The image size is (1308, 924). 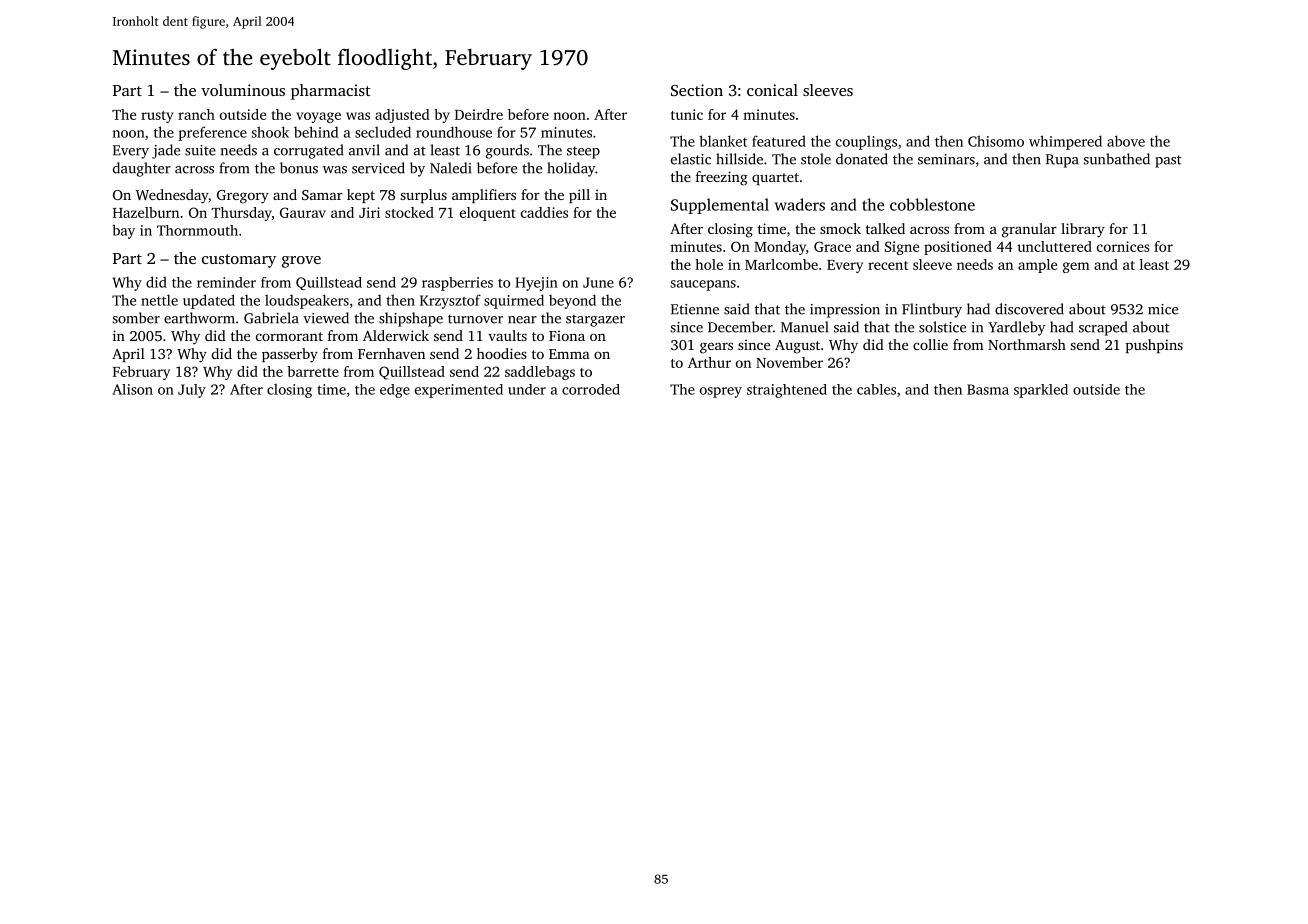 I want to click on conical, so click(x=772, y=90).
